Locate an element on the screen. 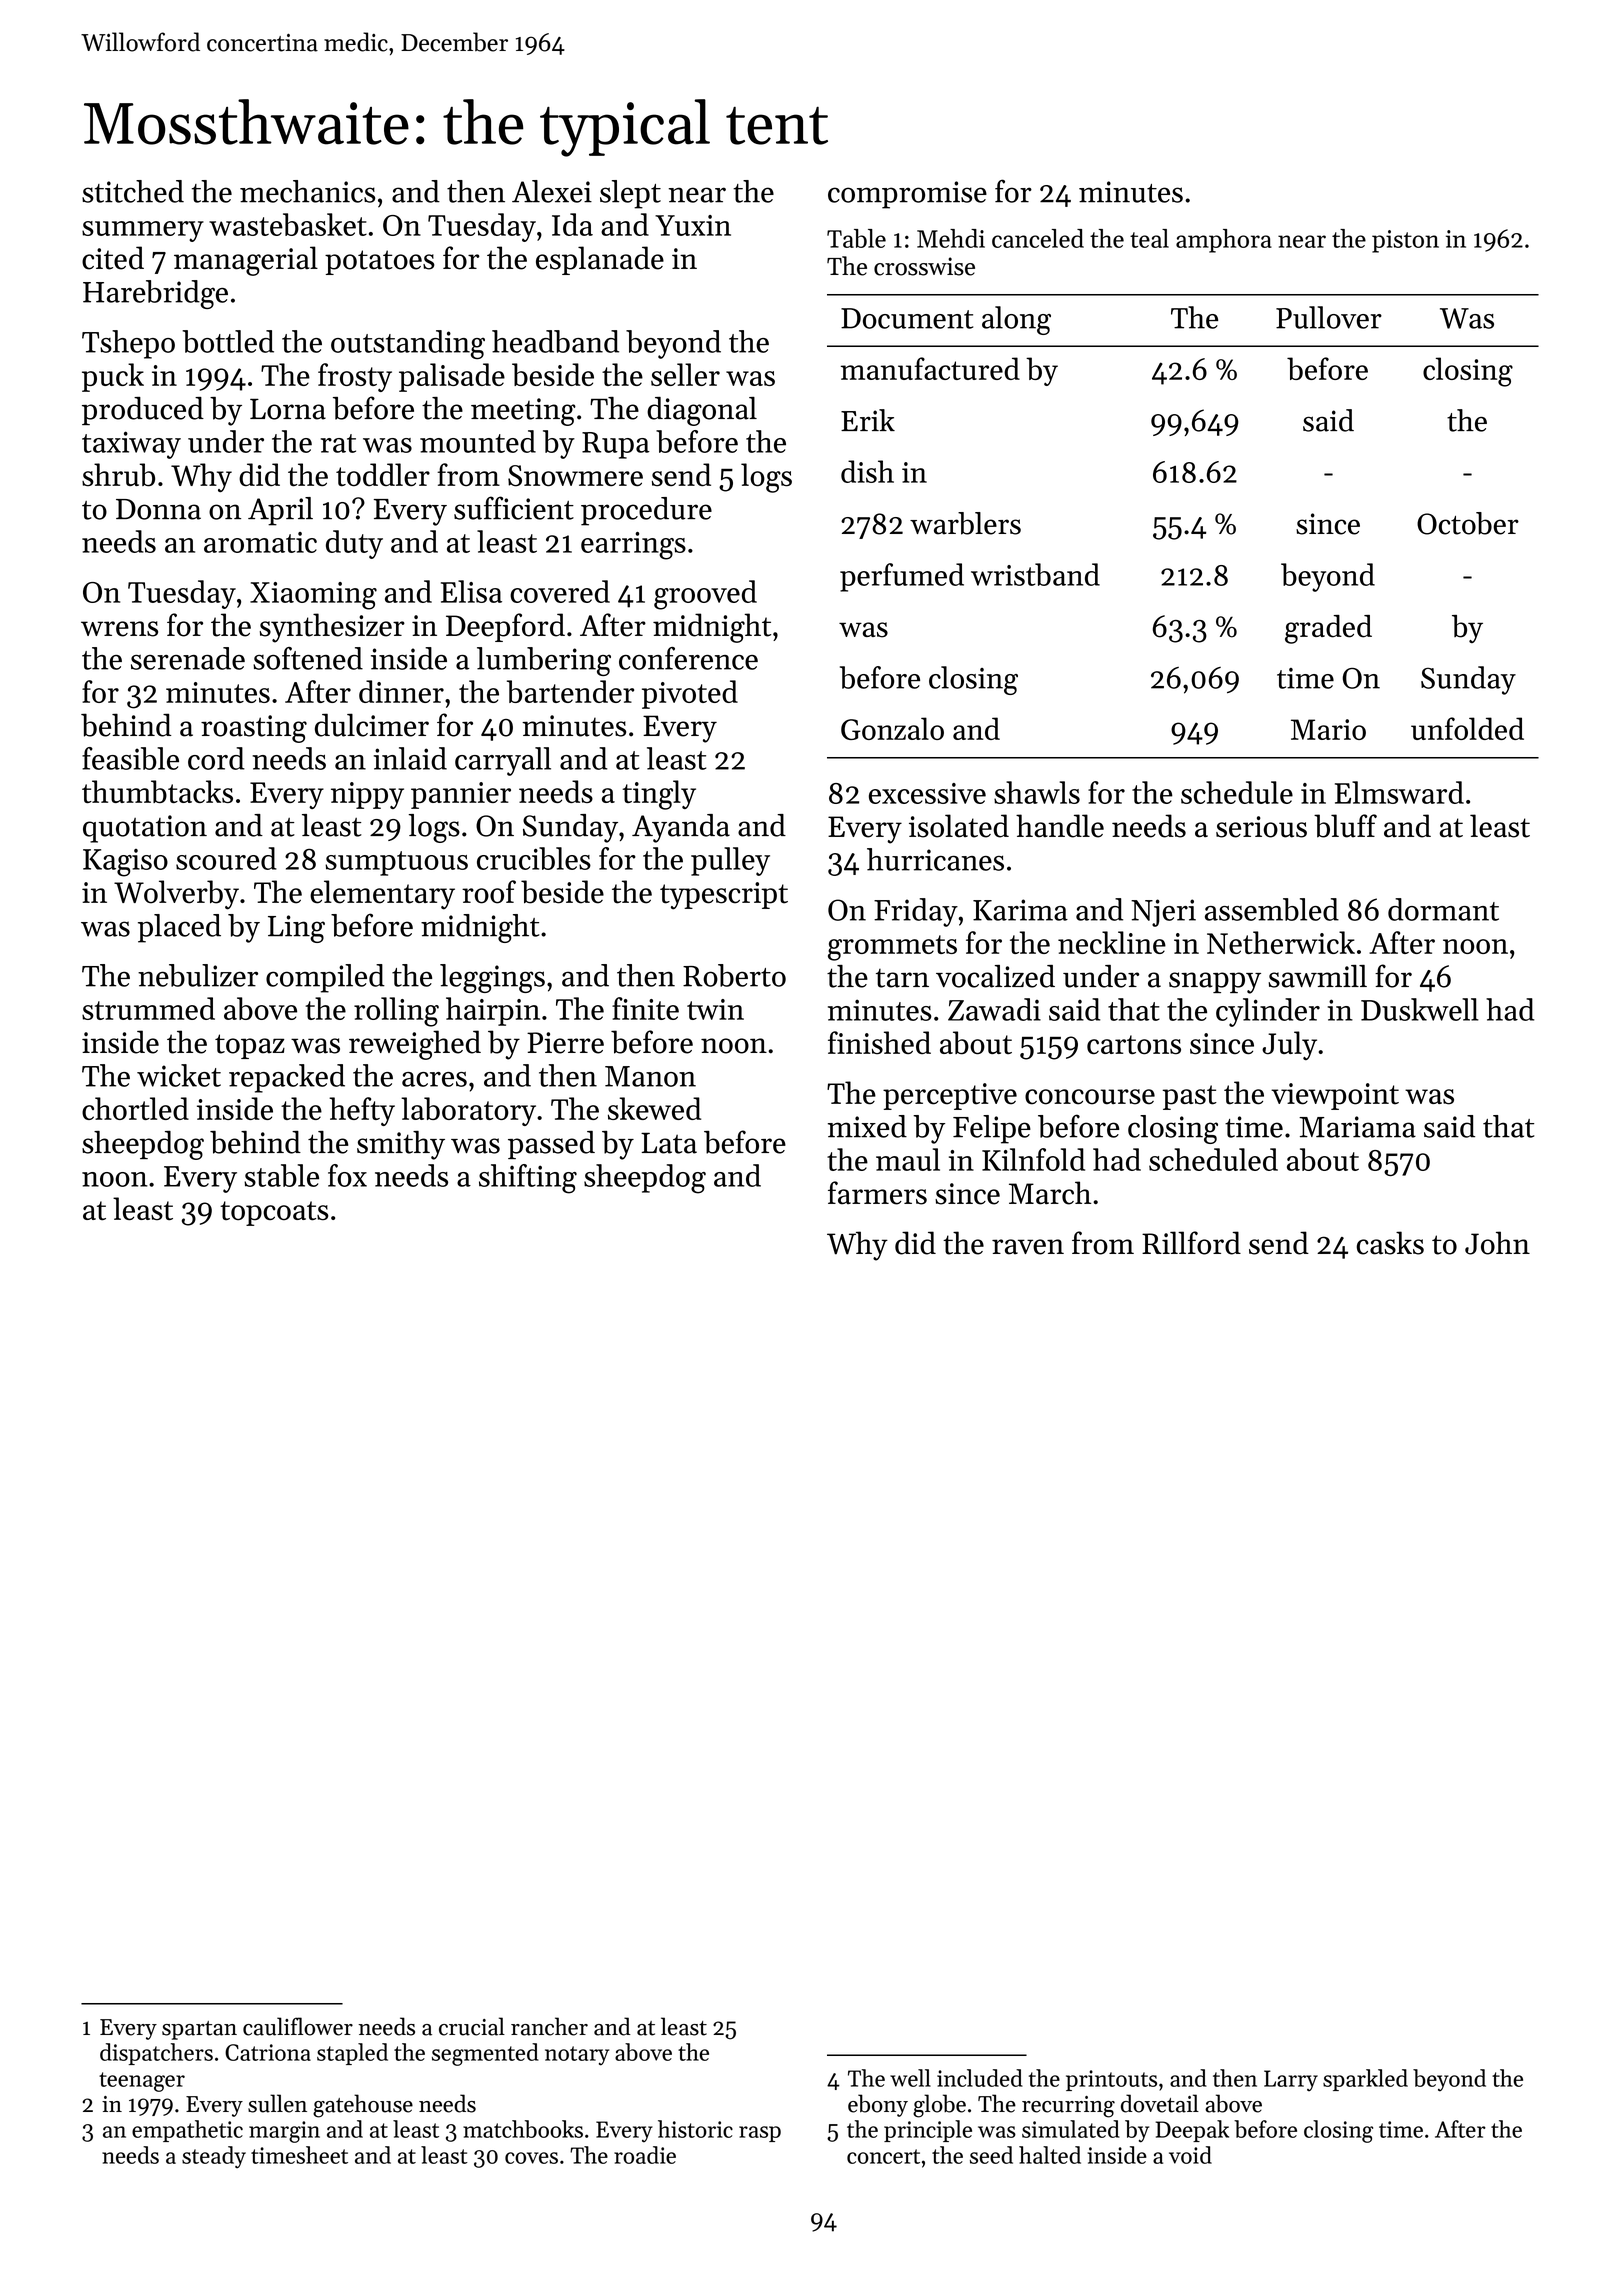 This screenshot has height=2292, width=1620. covered is located at coordinates (560, 591).
